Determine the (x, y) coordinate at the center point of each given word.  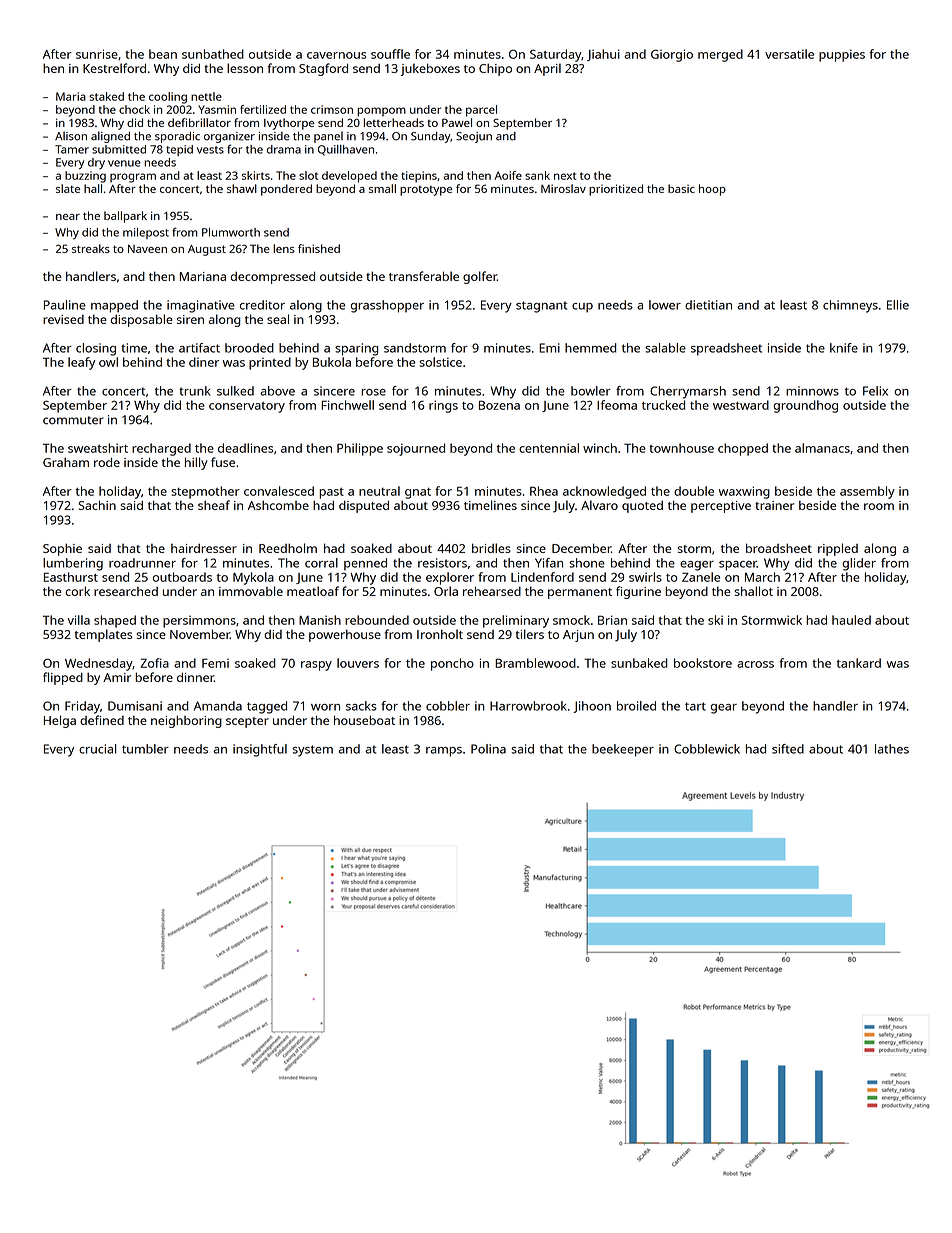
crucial (97, 749)
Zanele (701, 577)
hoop (712, 190)
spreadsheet (726, 349)
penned (365, 564)
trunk (195, 391)
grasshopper (387, 306)
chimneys (850, 306)
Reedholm (288, 548)
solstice (440, 362)
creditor (262, 305)
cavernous (336, 55)
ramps (444, 752)
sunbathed (213, 54)
